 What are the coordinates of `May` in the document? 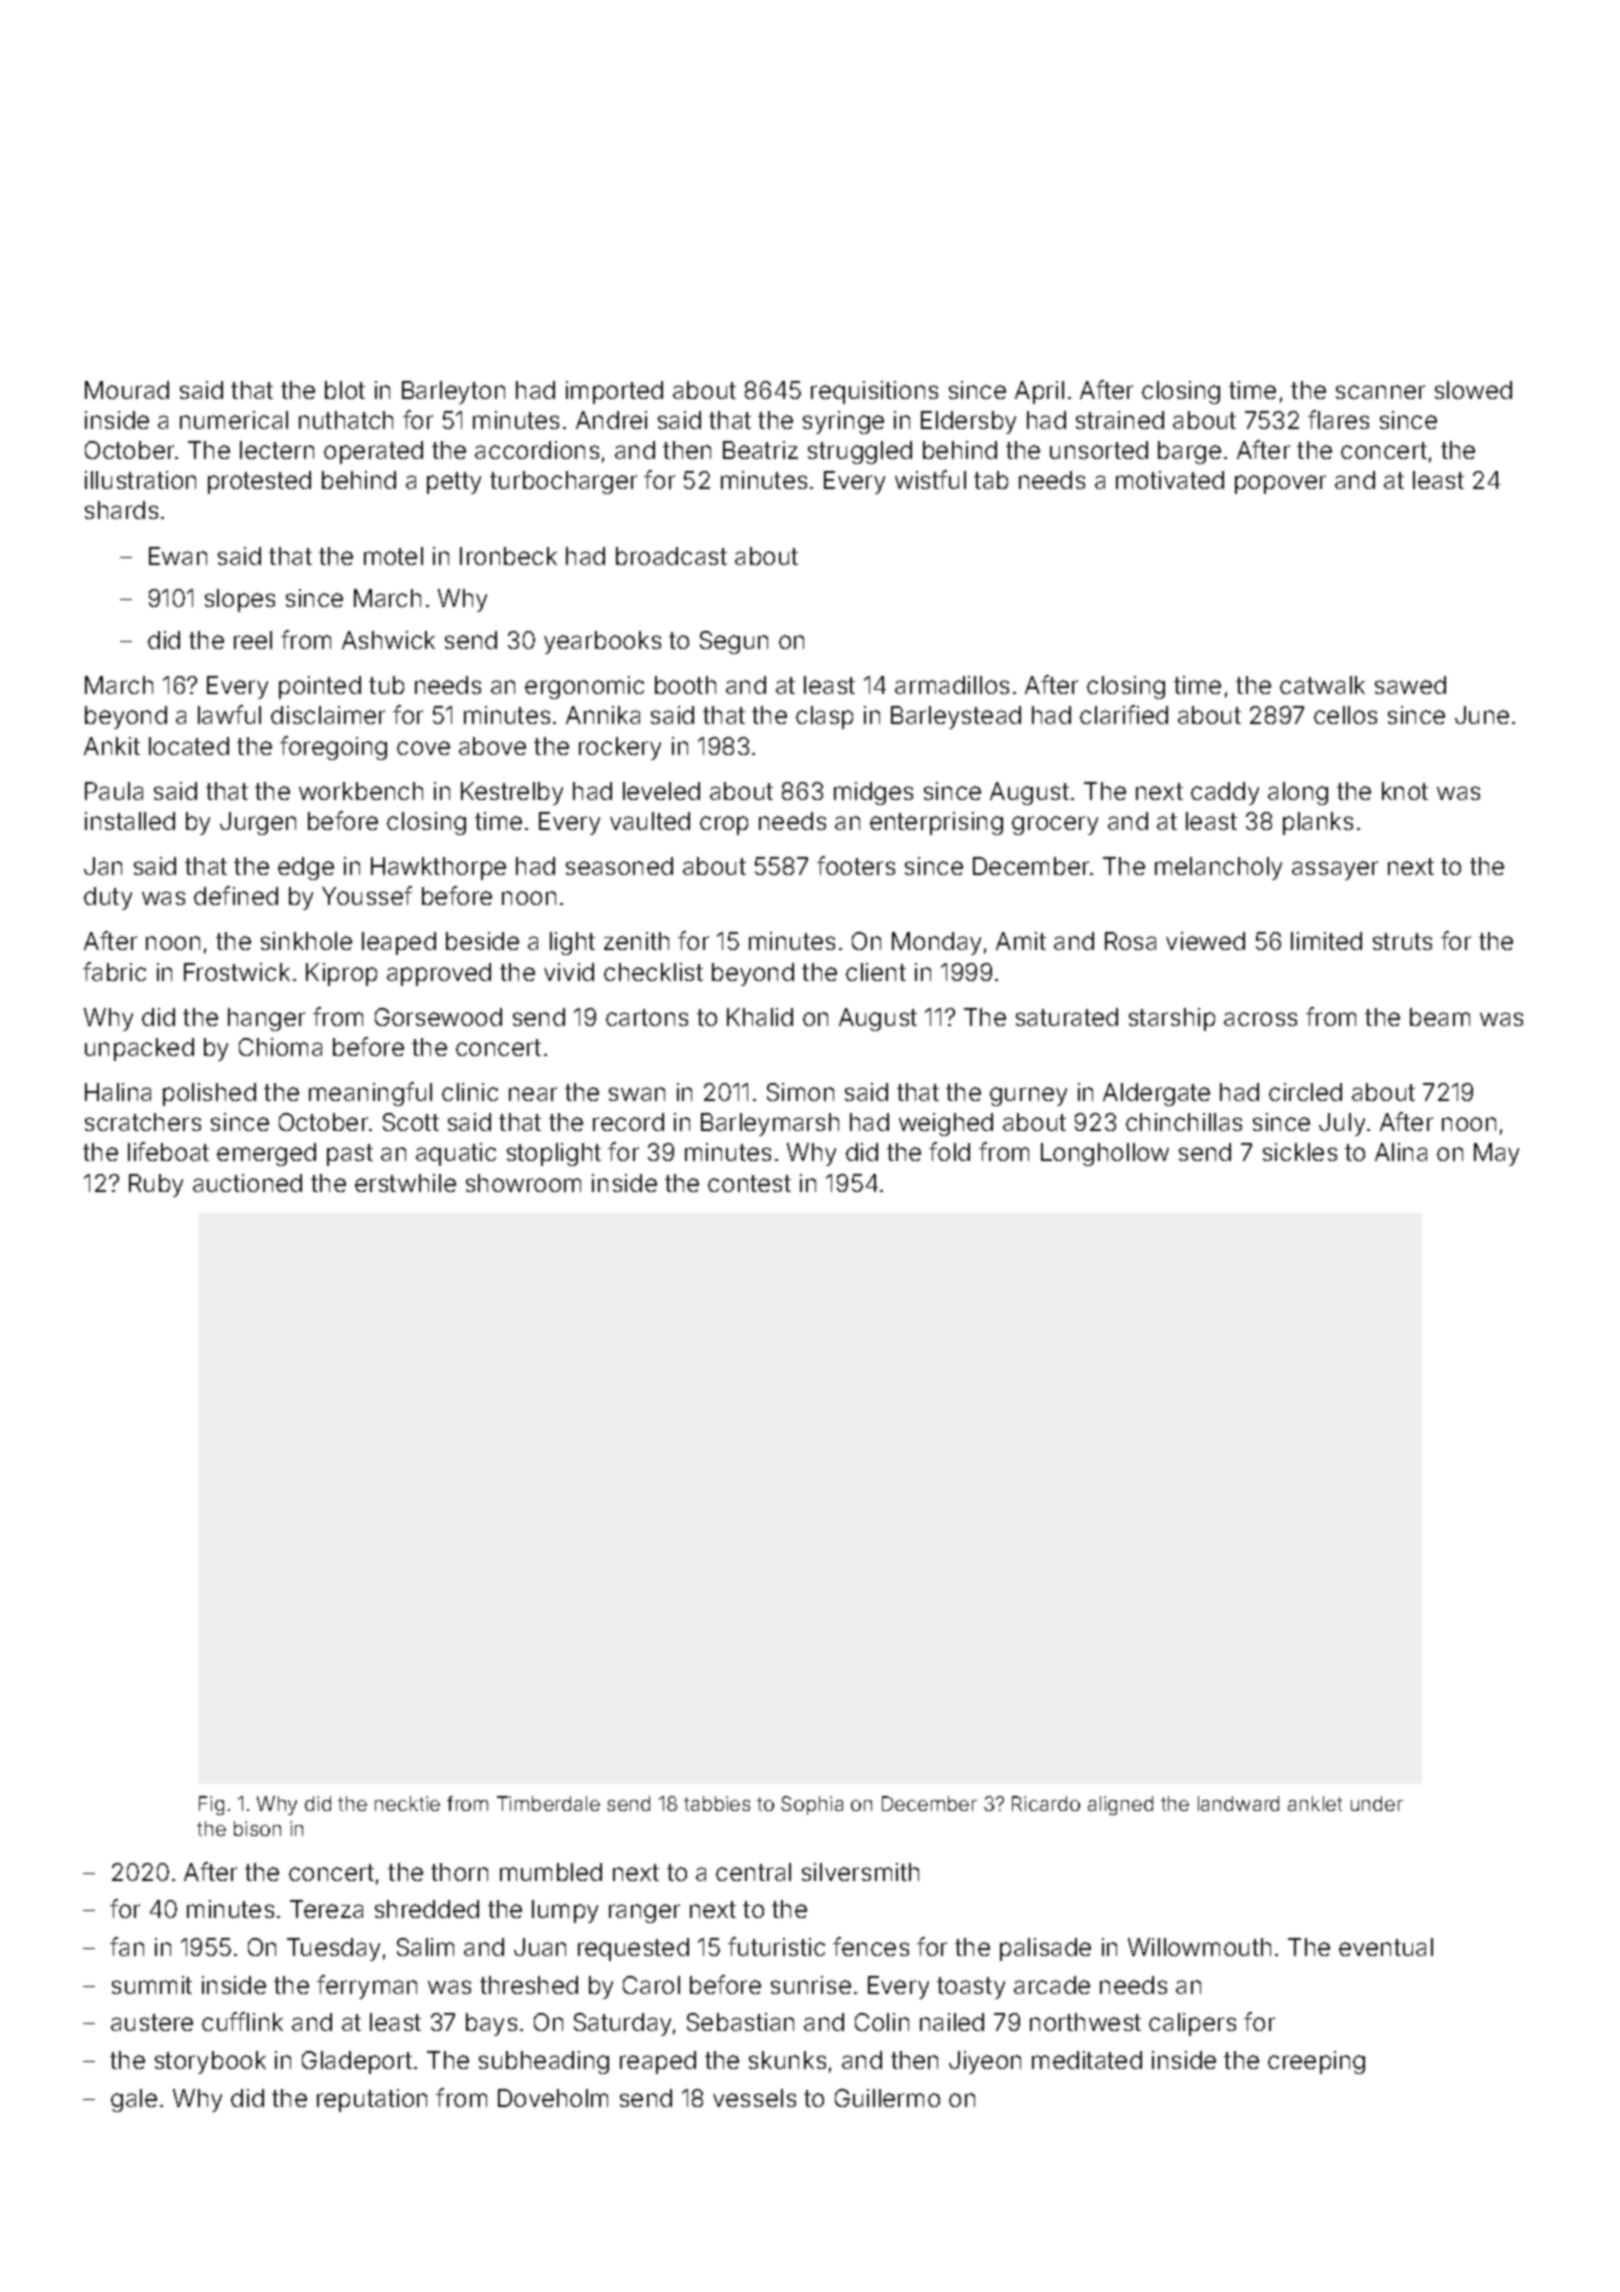 It's located at (1496, 1154).
